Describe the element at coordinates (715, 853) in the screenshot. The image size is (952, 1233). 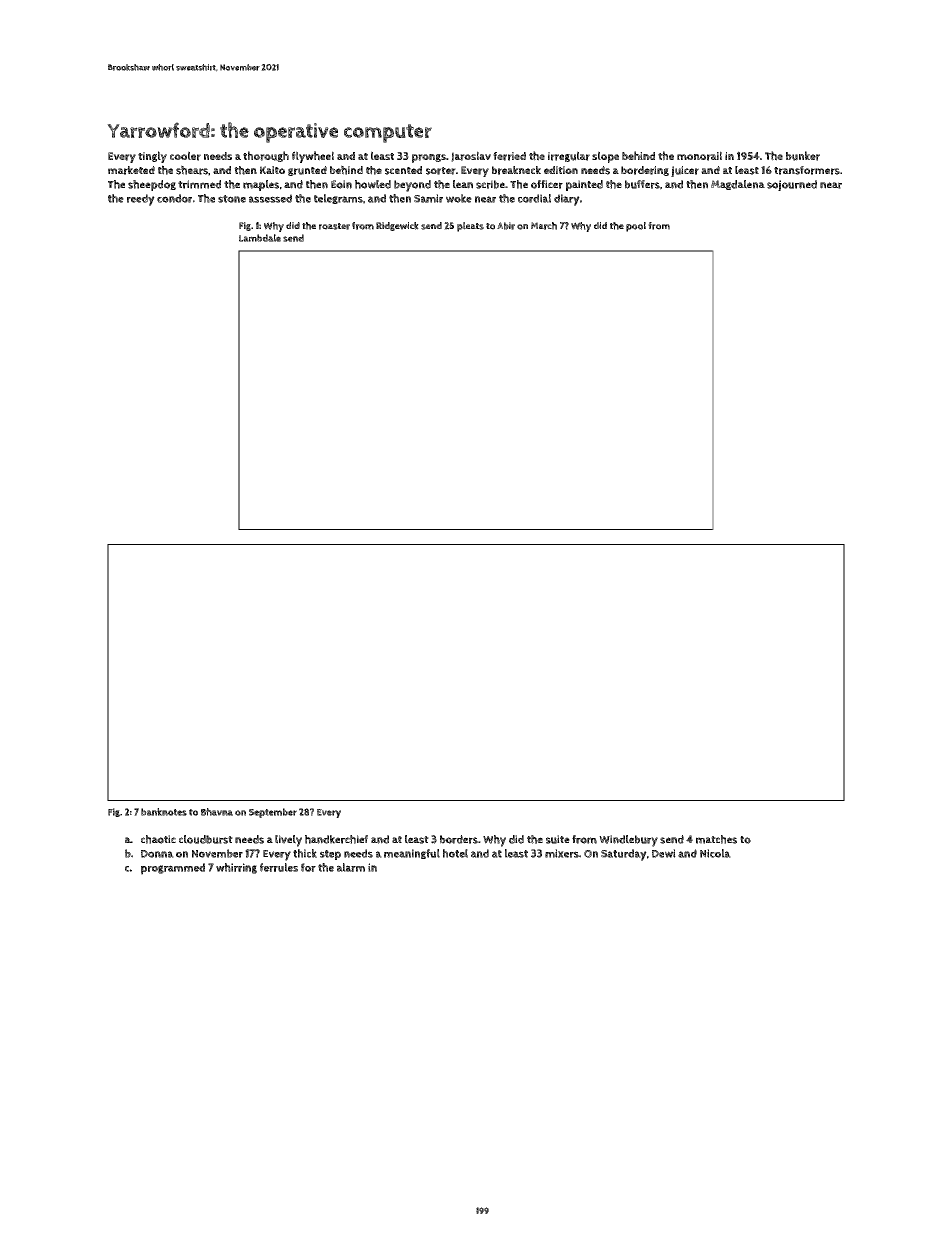
I see `Nicola` at that location.
